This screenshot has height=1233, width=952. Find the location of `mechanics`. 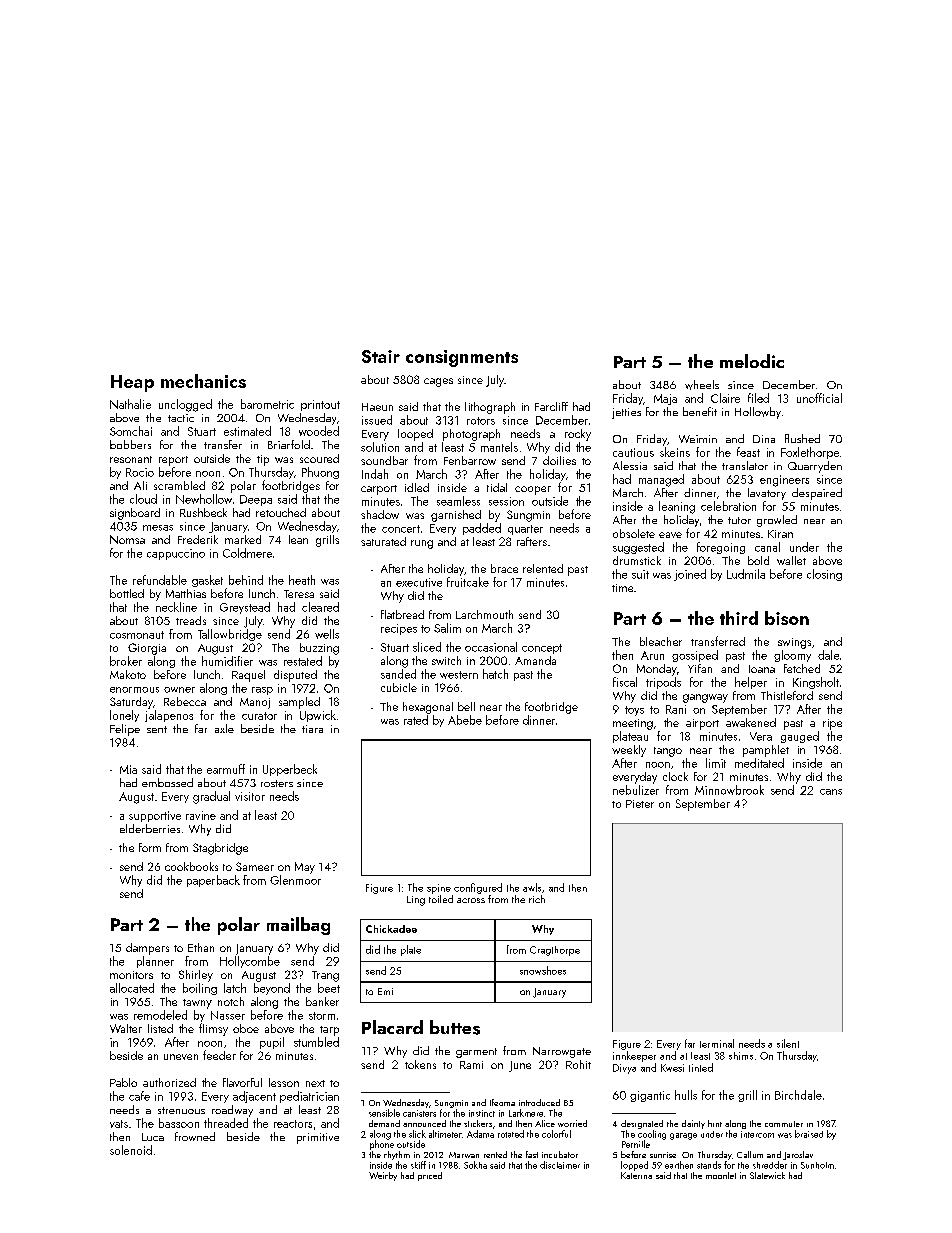

mechanics is located at coordinates (203, 381).
